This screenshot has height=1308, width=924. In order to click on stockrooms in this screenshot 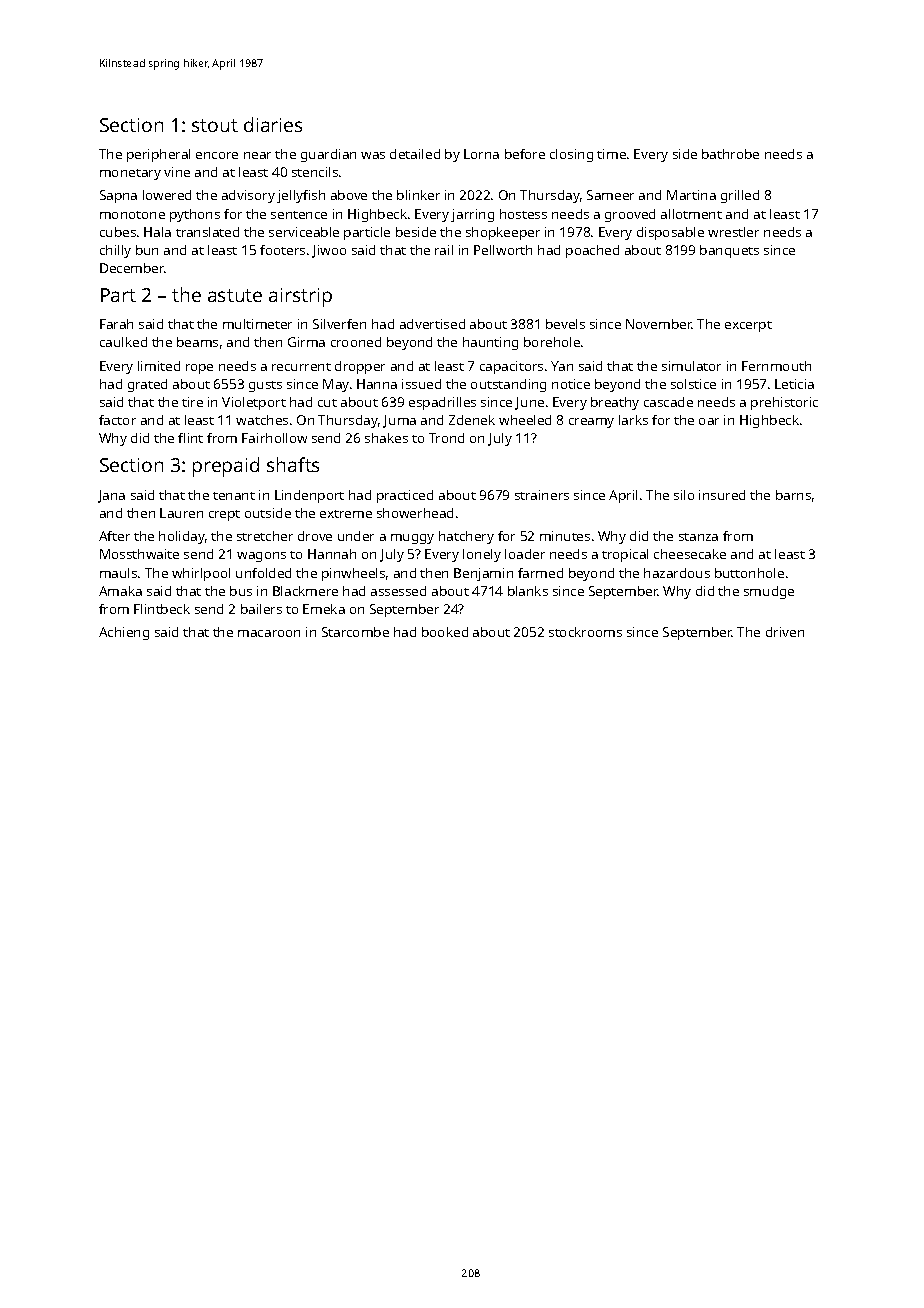, I will do `click(585, 632)`.
